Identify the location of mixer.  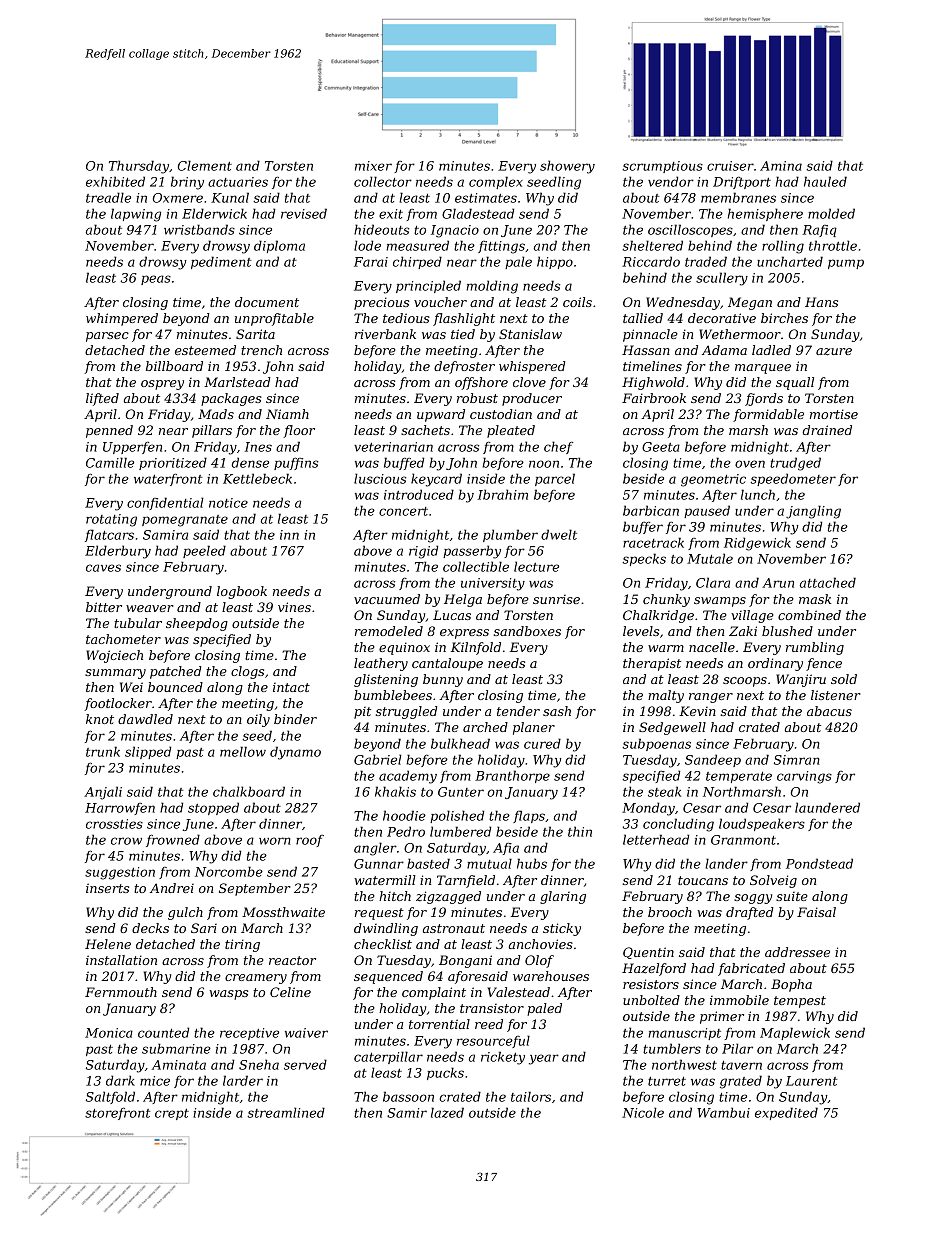
(373, 166).
